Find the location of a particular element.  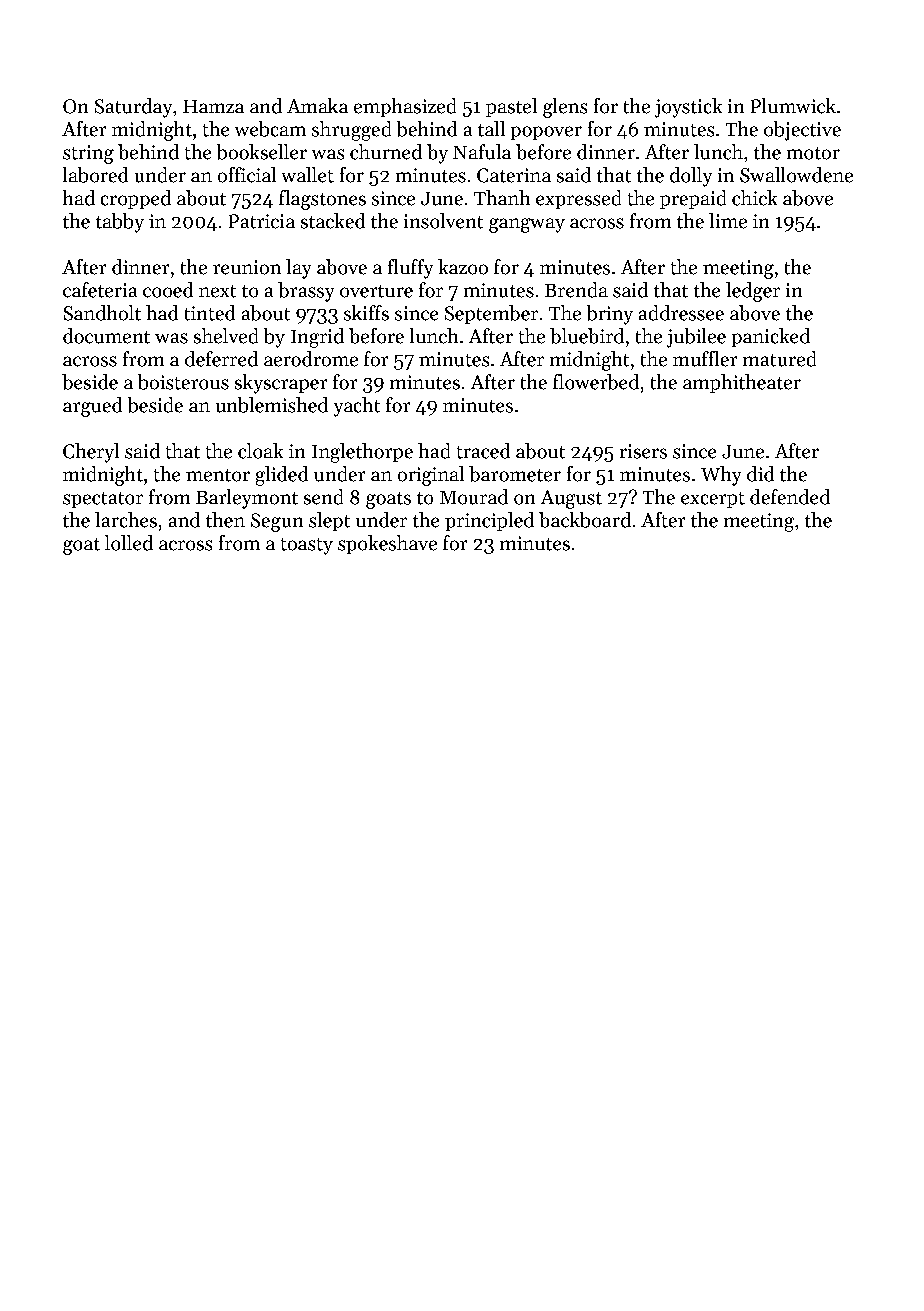

muffler is located at coordinates (705, 359).
